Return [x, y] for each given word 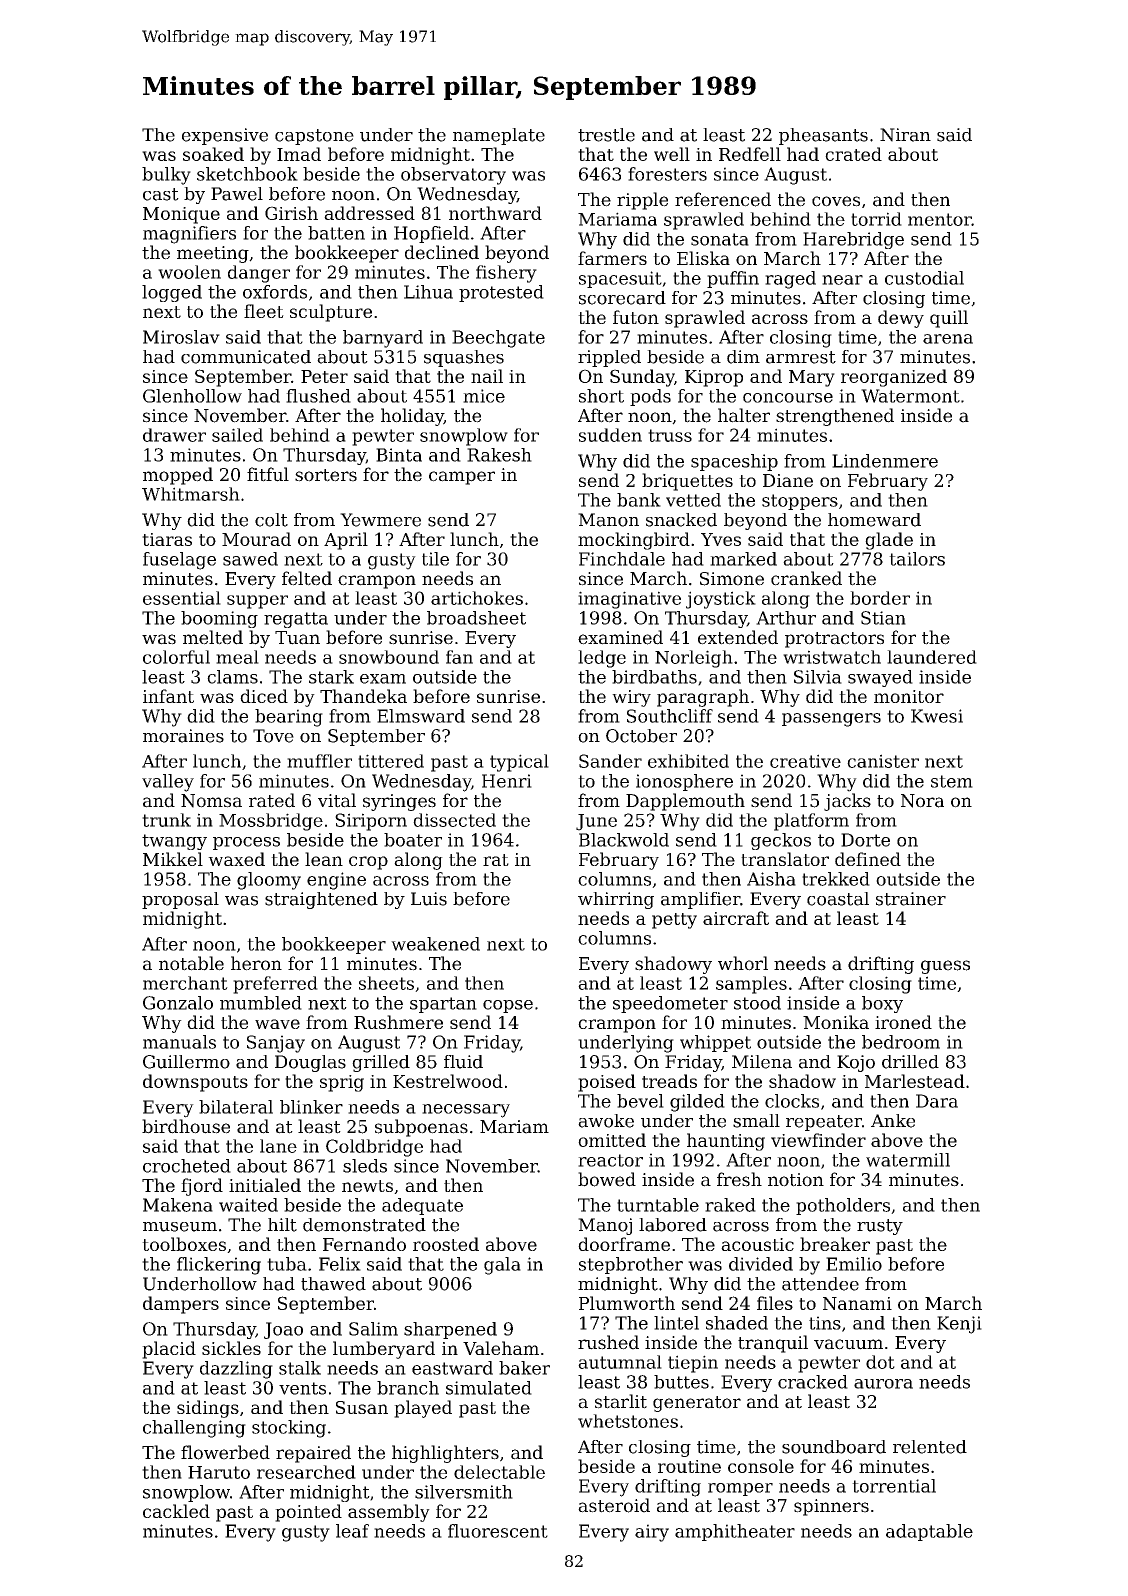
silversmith [464, 1492]
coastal [838, 899]
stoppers [800, 502]
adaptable [929, 1532]
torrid [876, 219]
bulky [166, 176]
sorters [326, 475]
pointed [308, 1513]
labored [673, 1225]
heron [256, 963]
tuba [287, 1264]
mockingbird [634, 541]
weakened [435, 944]
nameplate [499, 136]
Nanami [857, 1303]
